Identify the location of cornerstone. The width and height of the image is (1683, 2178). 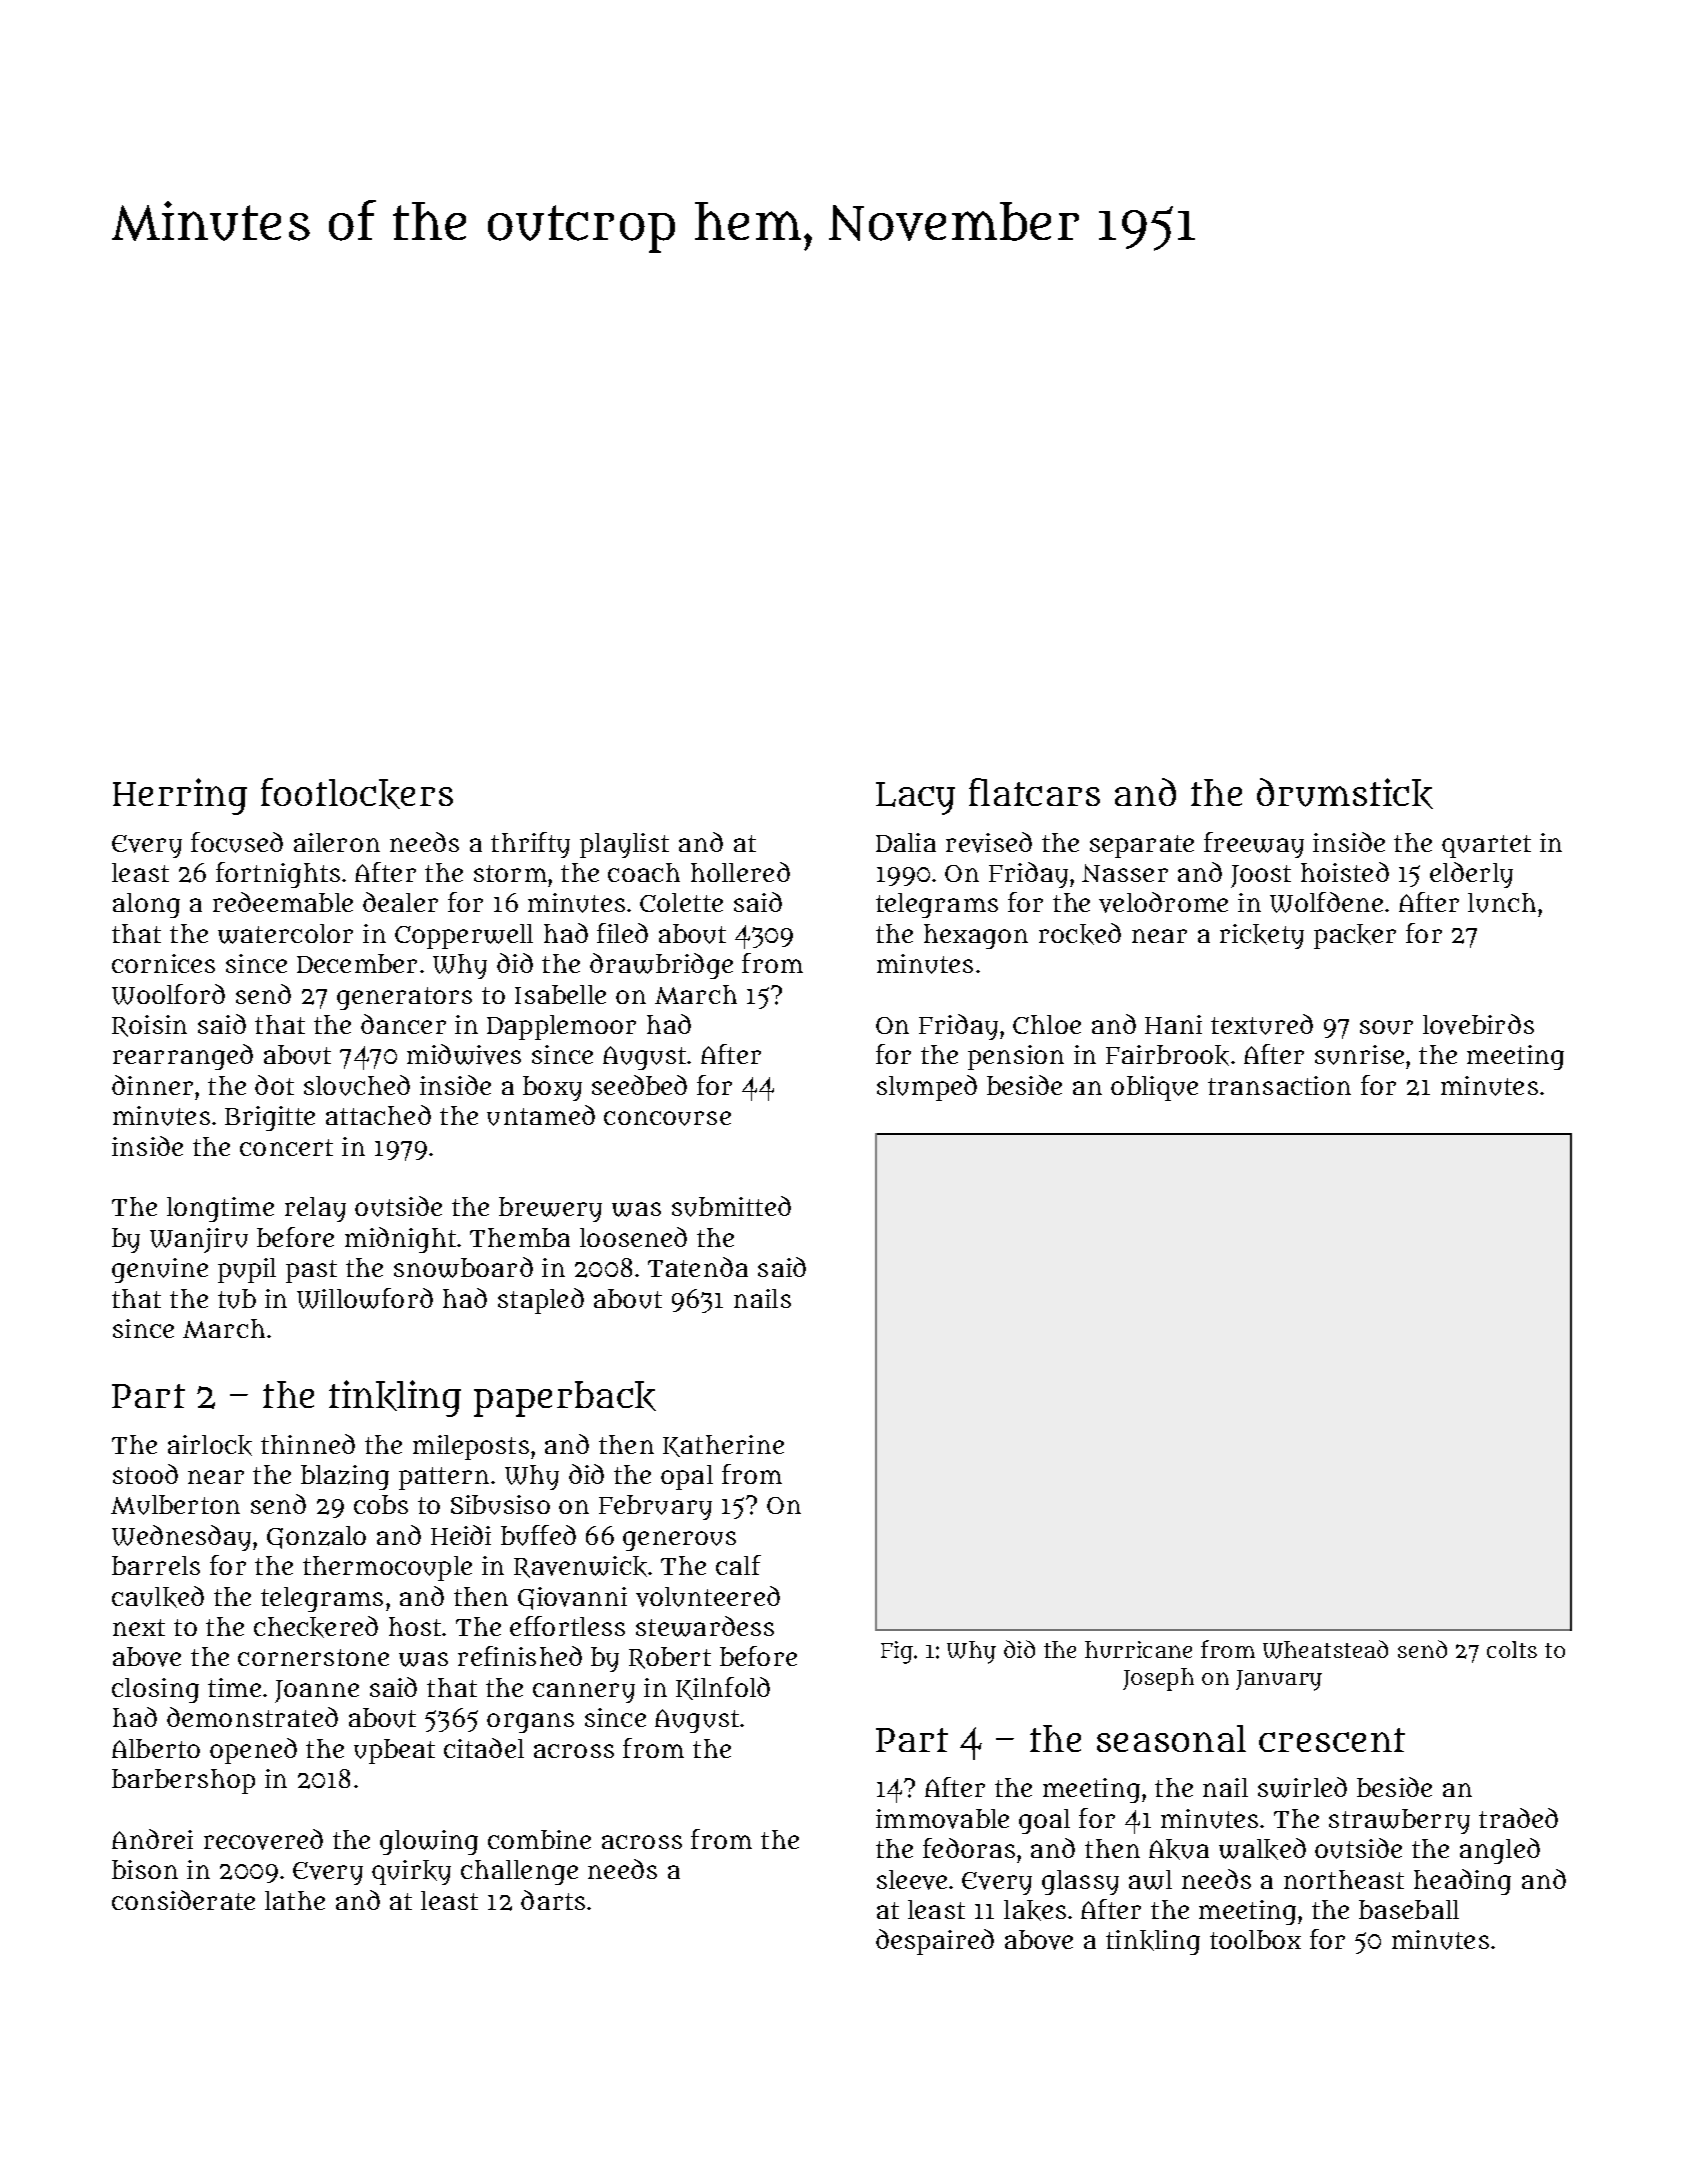
(313, 1657).
